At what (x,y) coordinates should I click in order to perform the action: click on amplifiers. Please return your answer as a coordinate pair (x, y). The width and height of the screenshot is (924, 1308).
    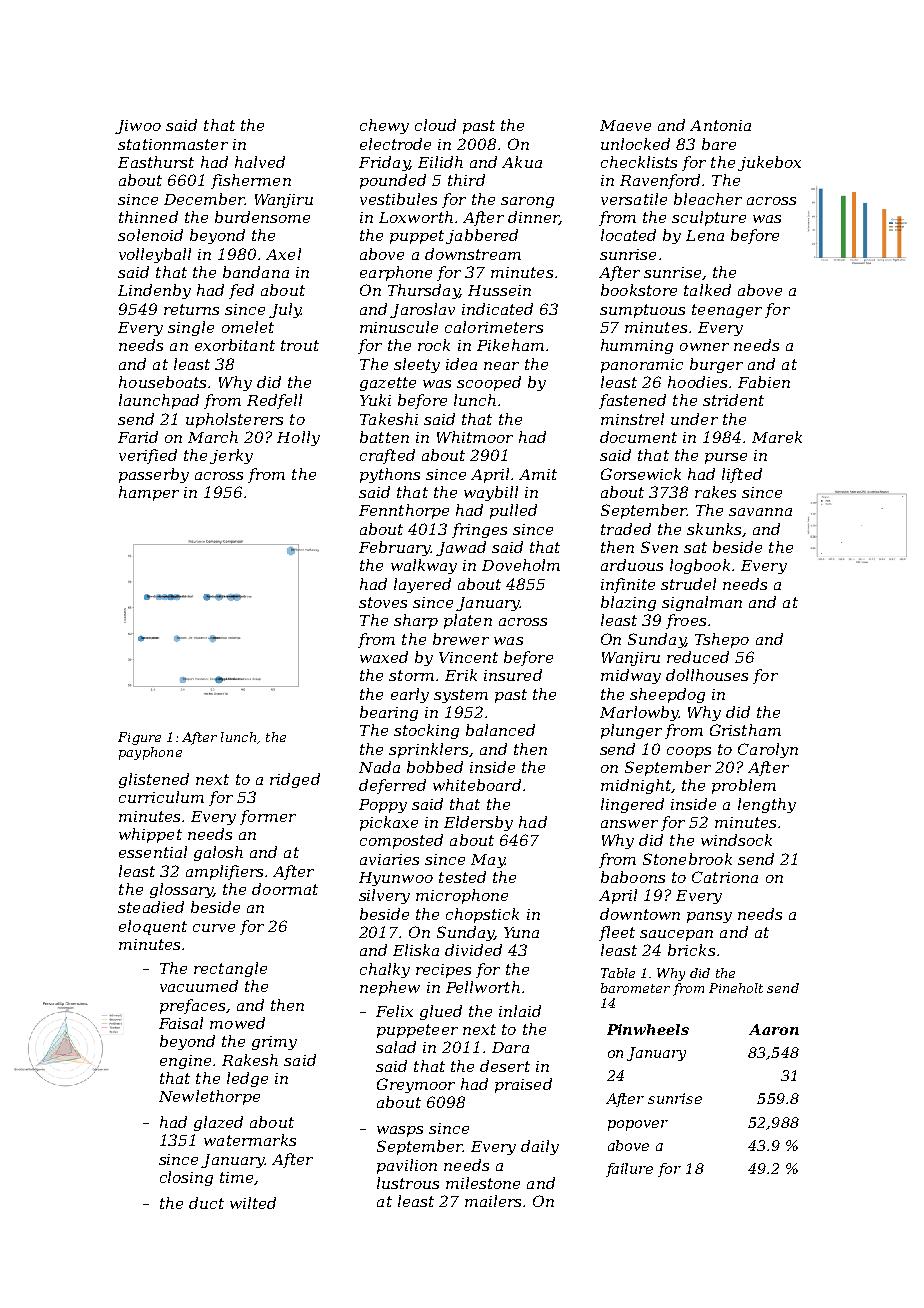
    Looking at the image, I should click on (224, 872).
